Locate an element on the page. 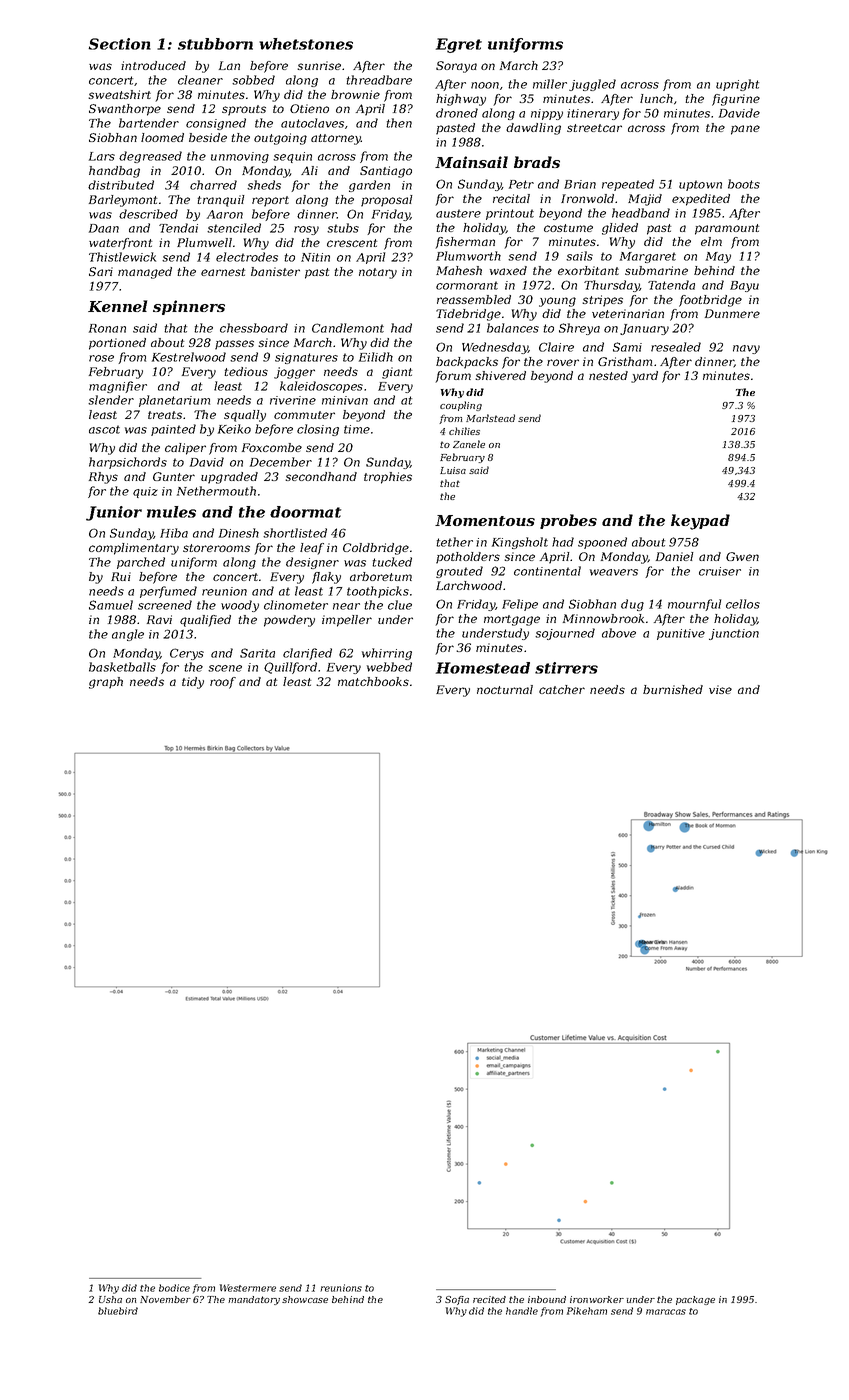 Image resolution: width=849 pixels, height=1400 pixels. ironworker is located at coordinates (597, 1299).
